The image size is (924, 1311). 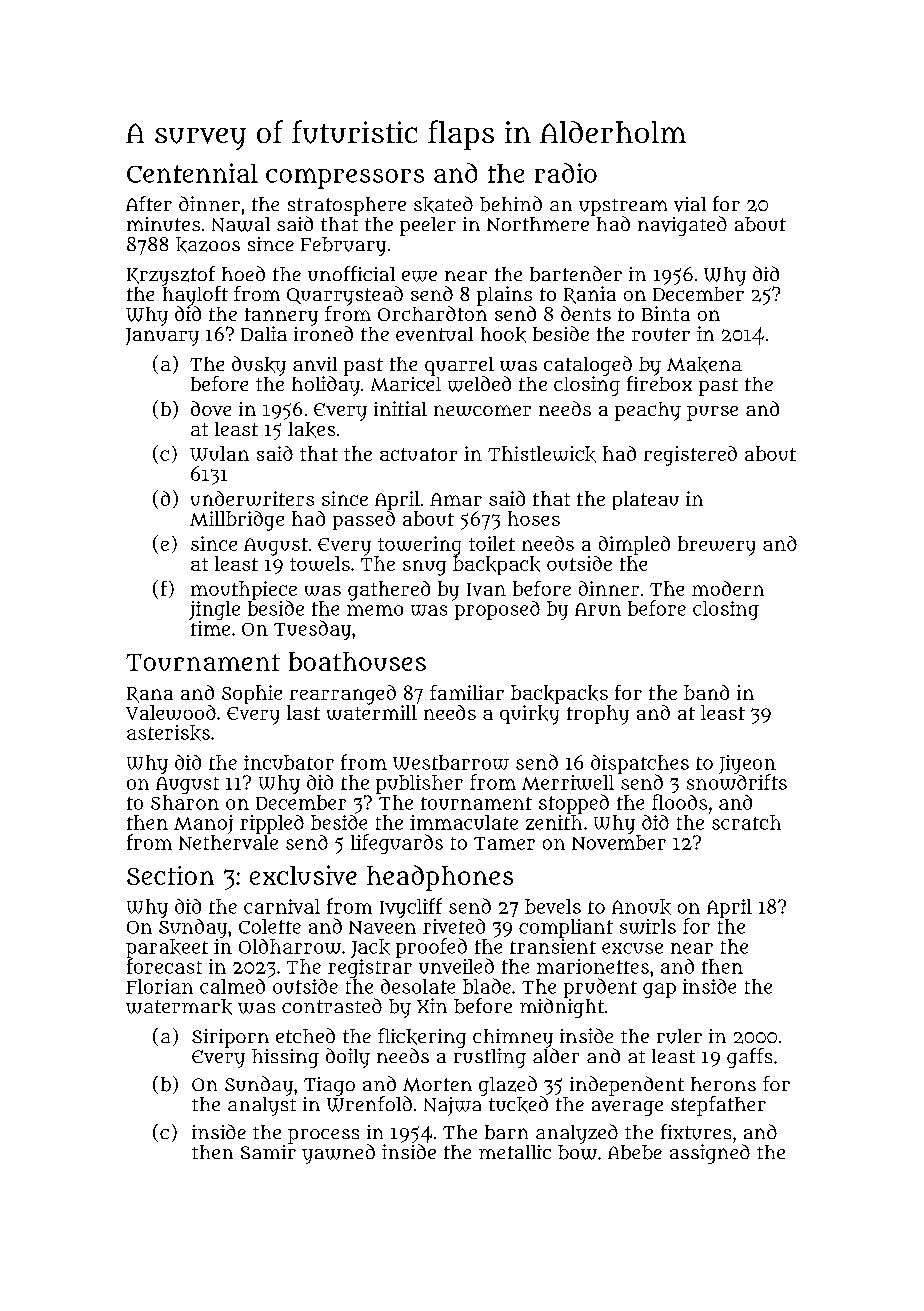 What do you see at coordinates (619, 842) in the image?
I see `November` at bounding box center [619, 842].
